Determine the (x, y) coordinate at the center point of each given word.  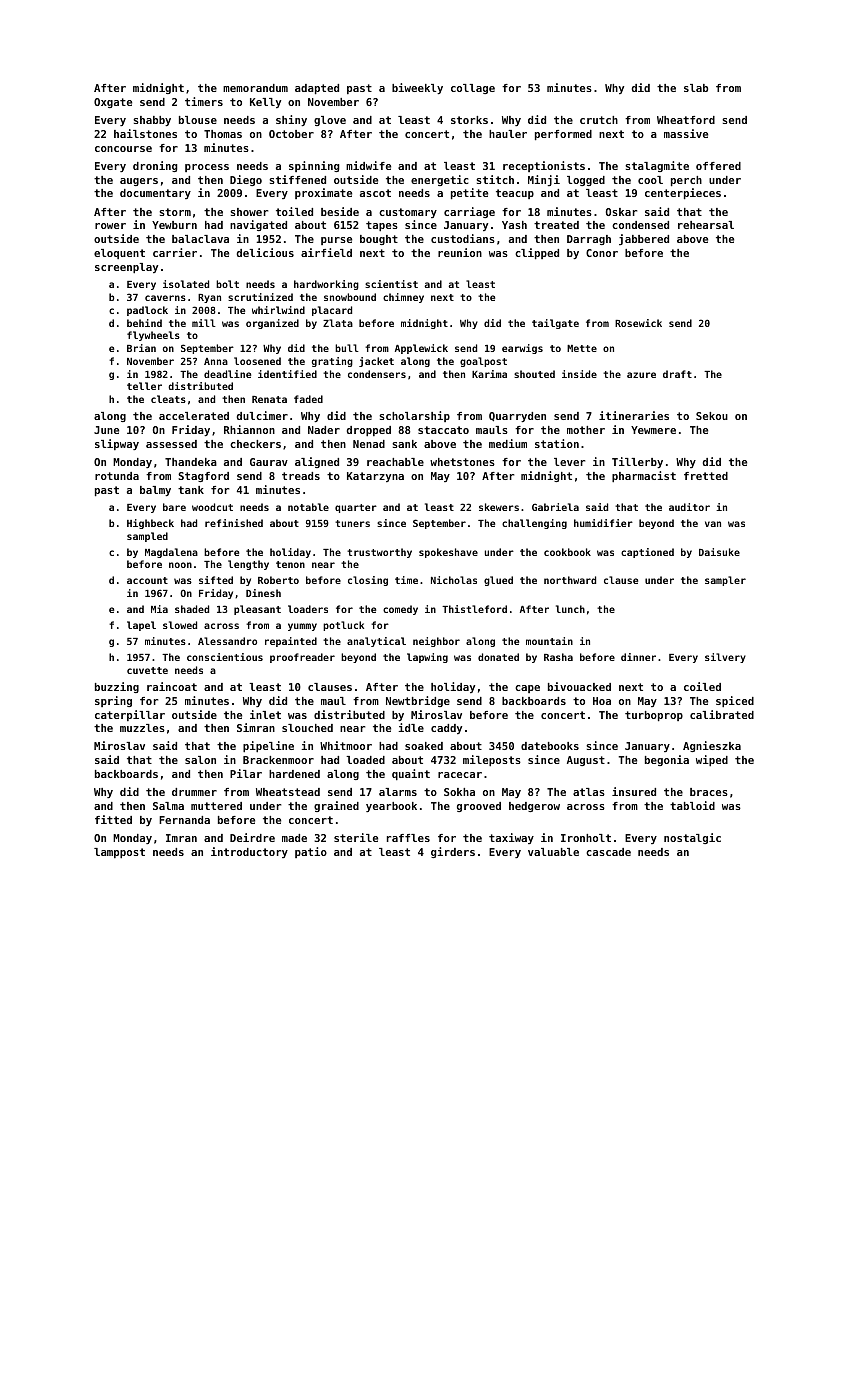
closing (368, 581)
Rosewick (638, 323)
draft (677, 374)
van (713, 524)
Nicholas (454, 580)
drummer (194, 792)
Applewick (421, 349)
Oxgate (113, 103)
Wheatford (686, 120)
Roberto (278, 580)
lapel (141, 626)
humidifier (603, 523)
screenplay (126, 268)
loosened (257, 361)
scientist (391, 284)
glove (330, 121)
